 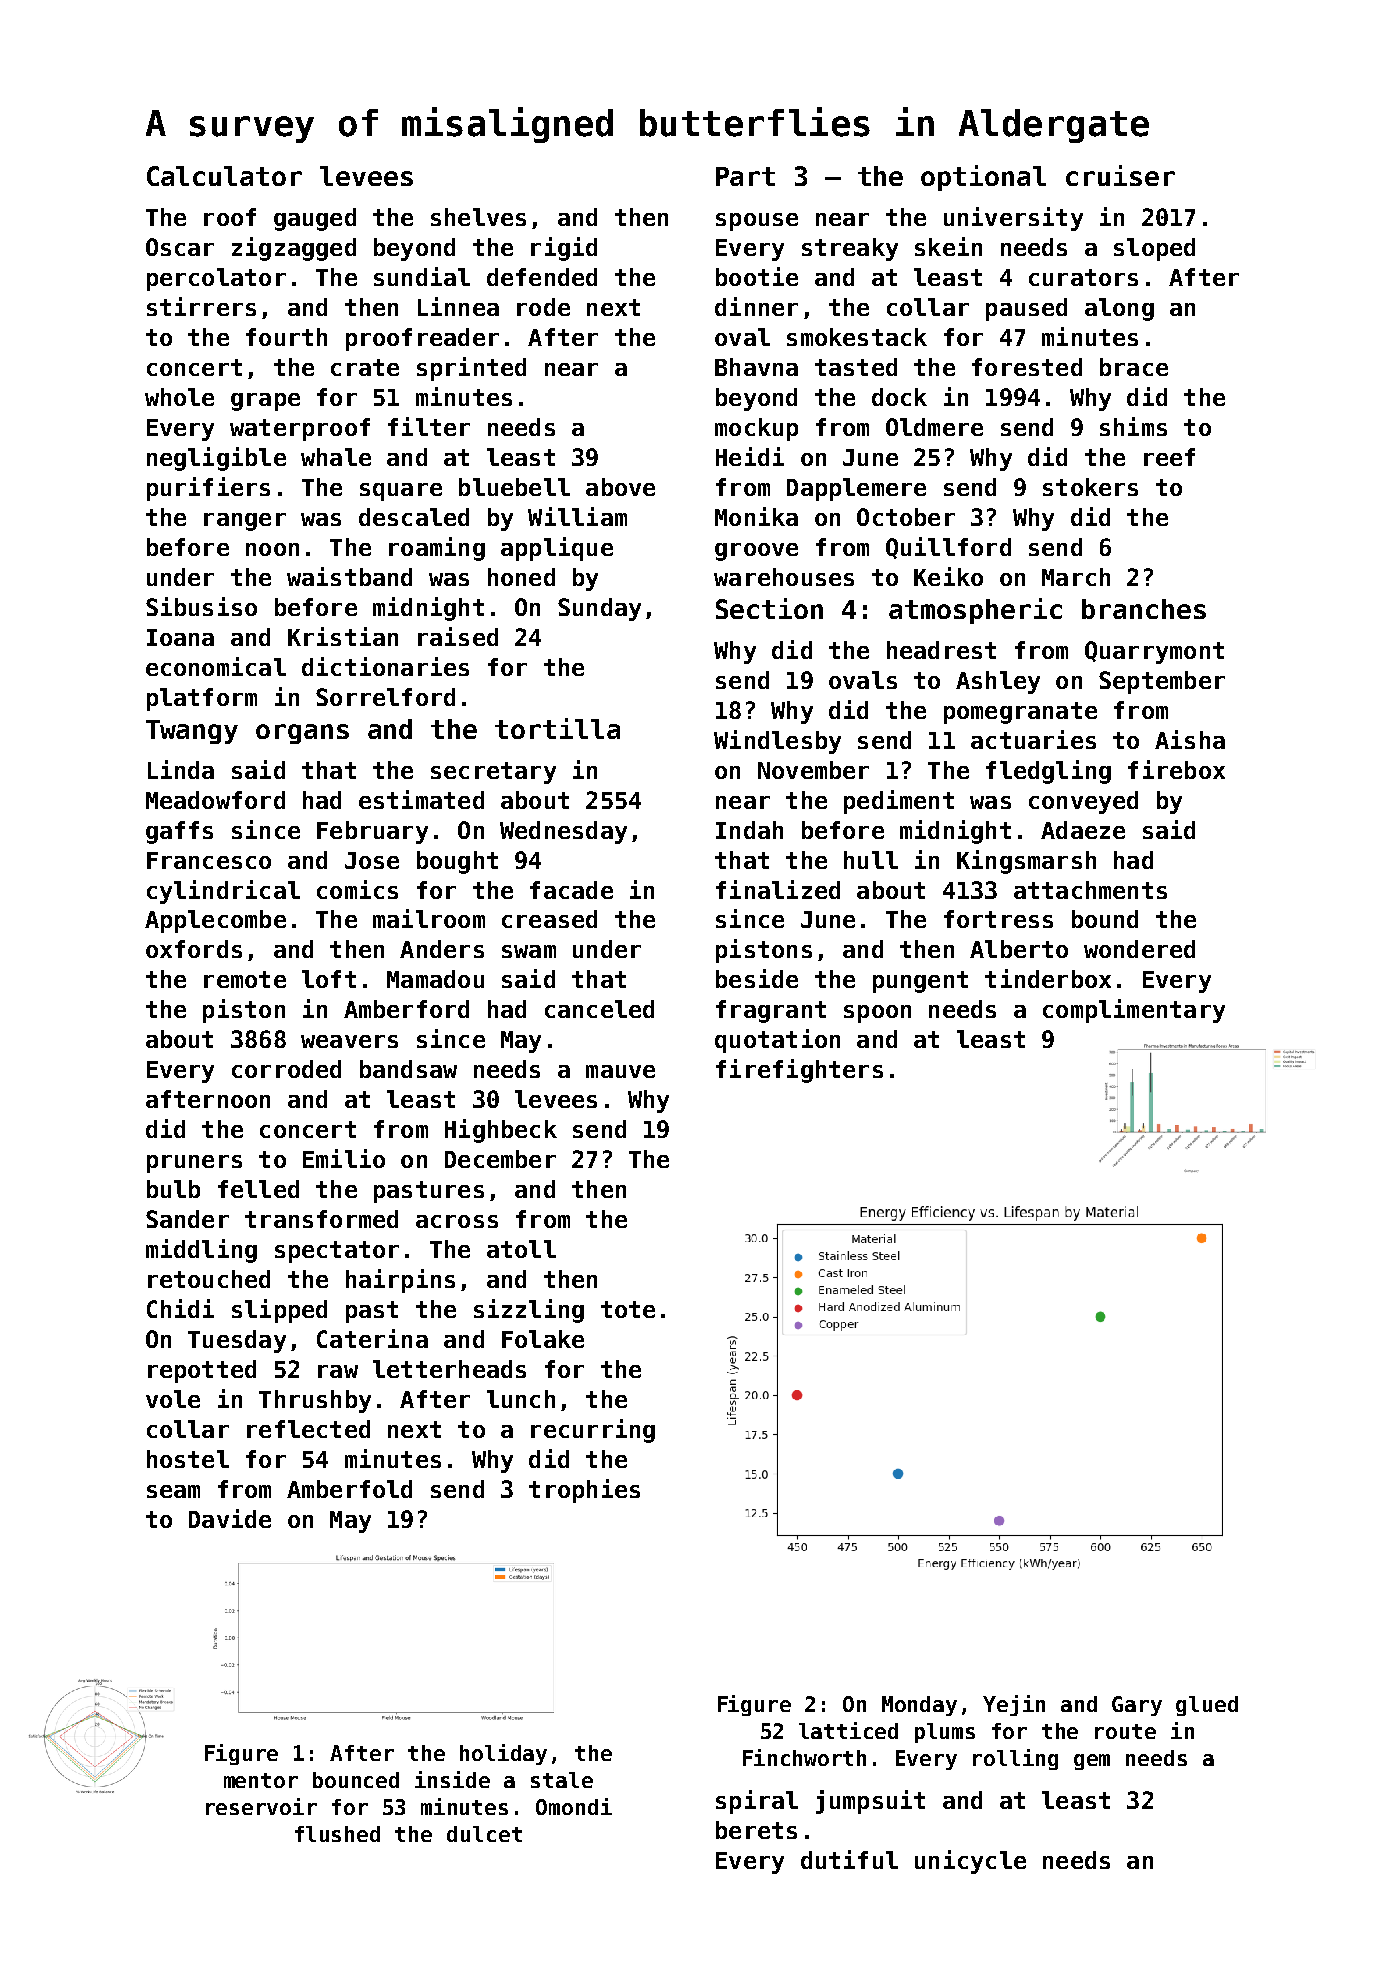 What do you see at coordinates (1154, 652) in the screenshot?
I see `Quarrymont` at bounding box center [1154, 652].
